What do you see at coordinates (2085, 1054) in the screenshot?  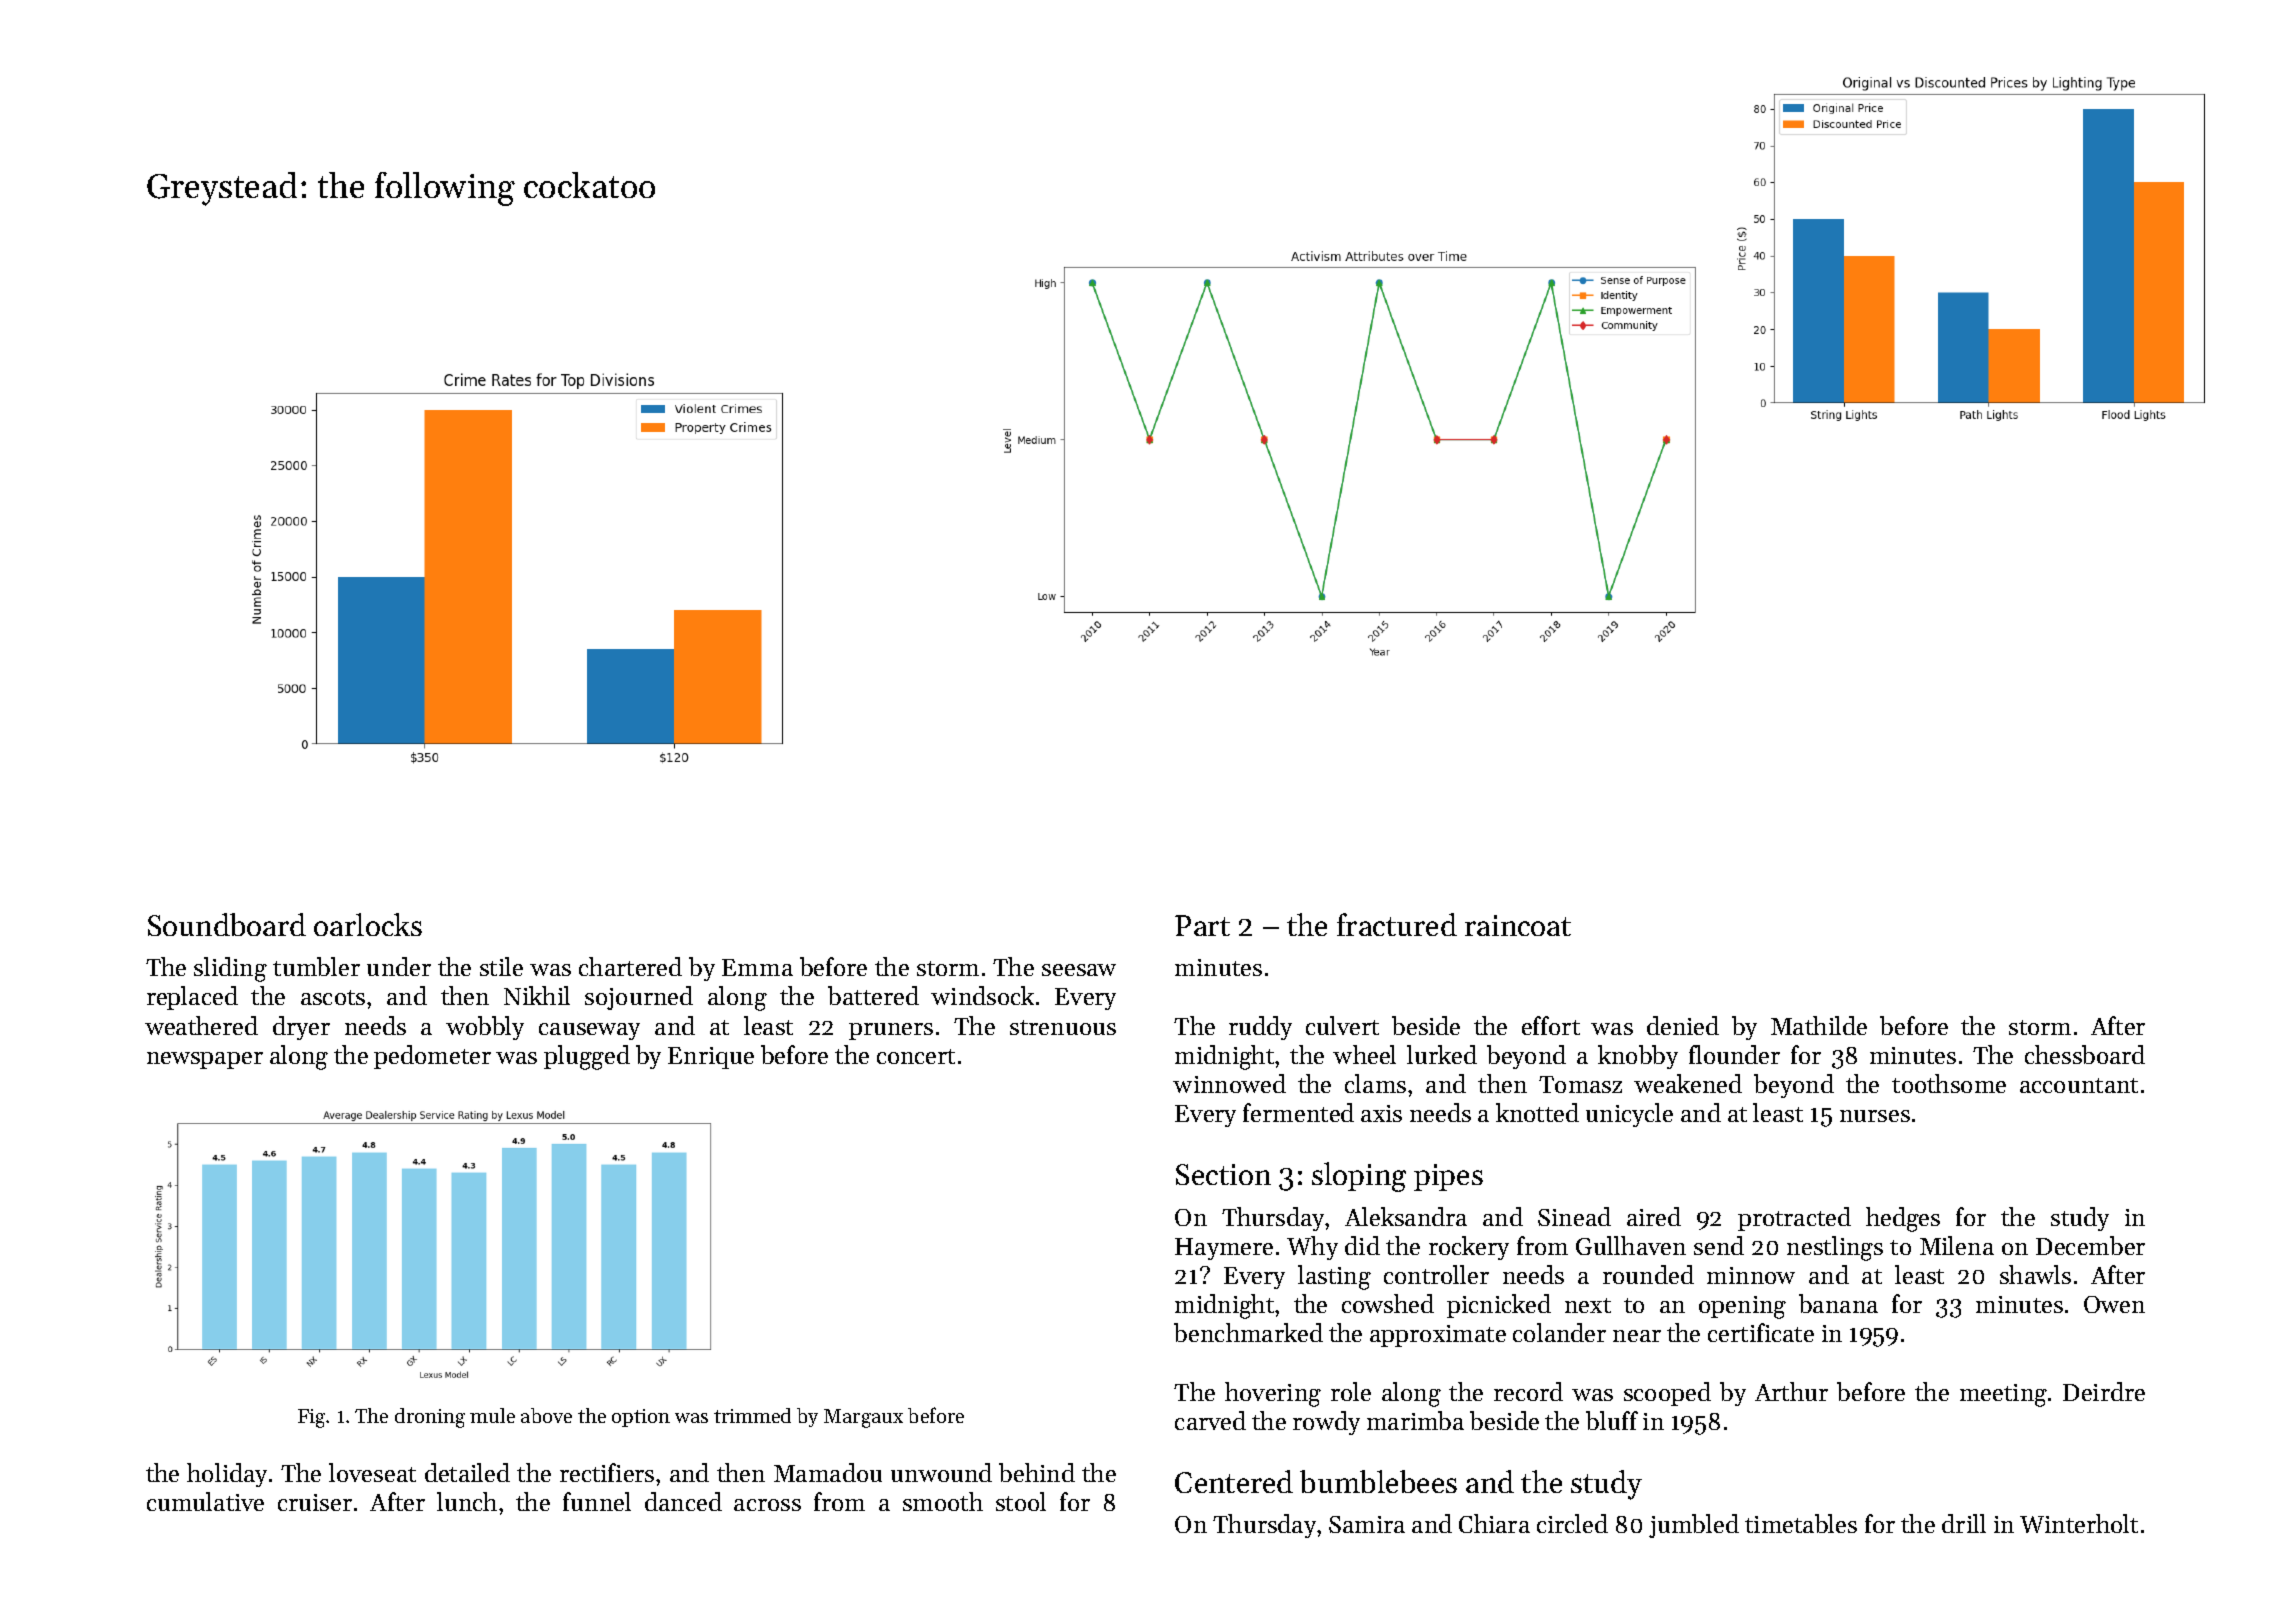 I see `chessboard` at bounding box center [2085, 1054].
